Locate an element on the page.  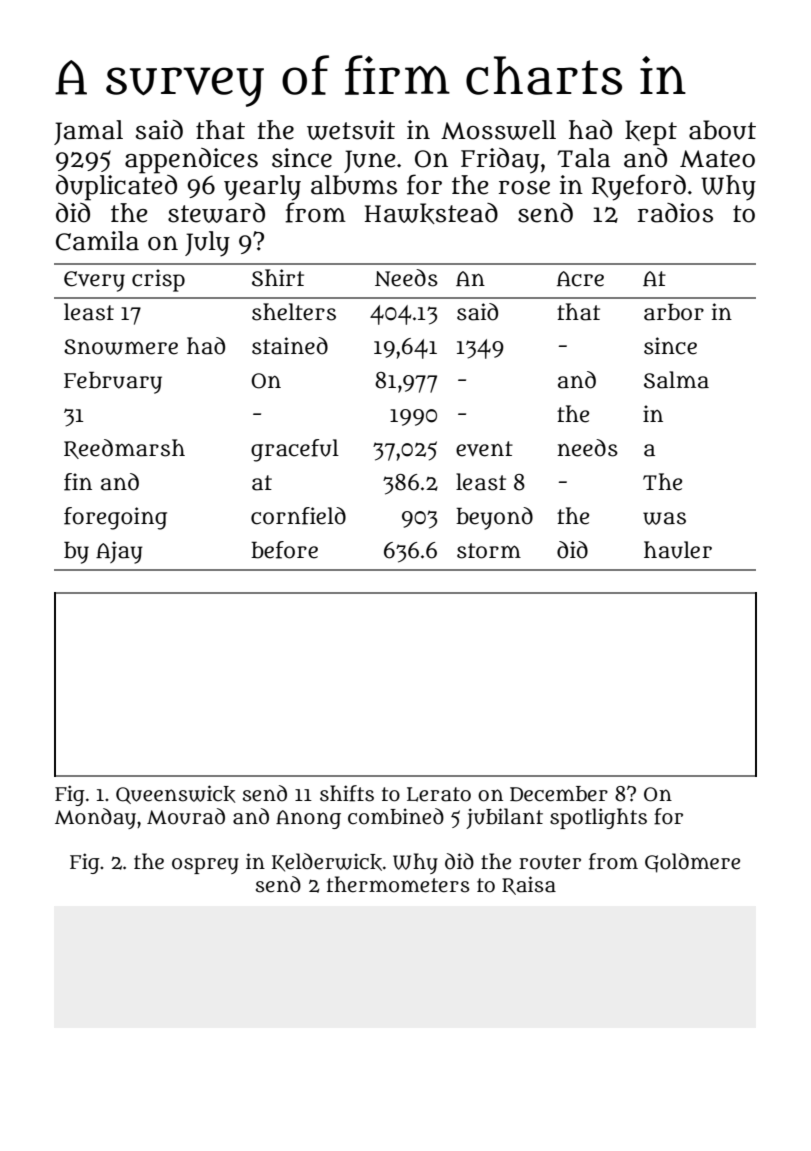
Every is located at coordinates (94, 281).
